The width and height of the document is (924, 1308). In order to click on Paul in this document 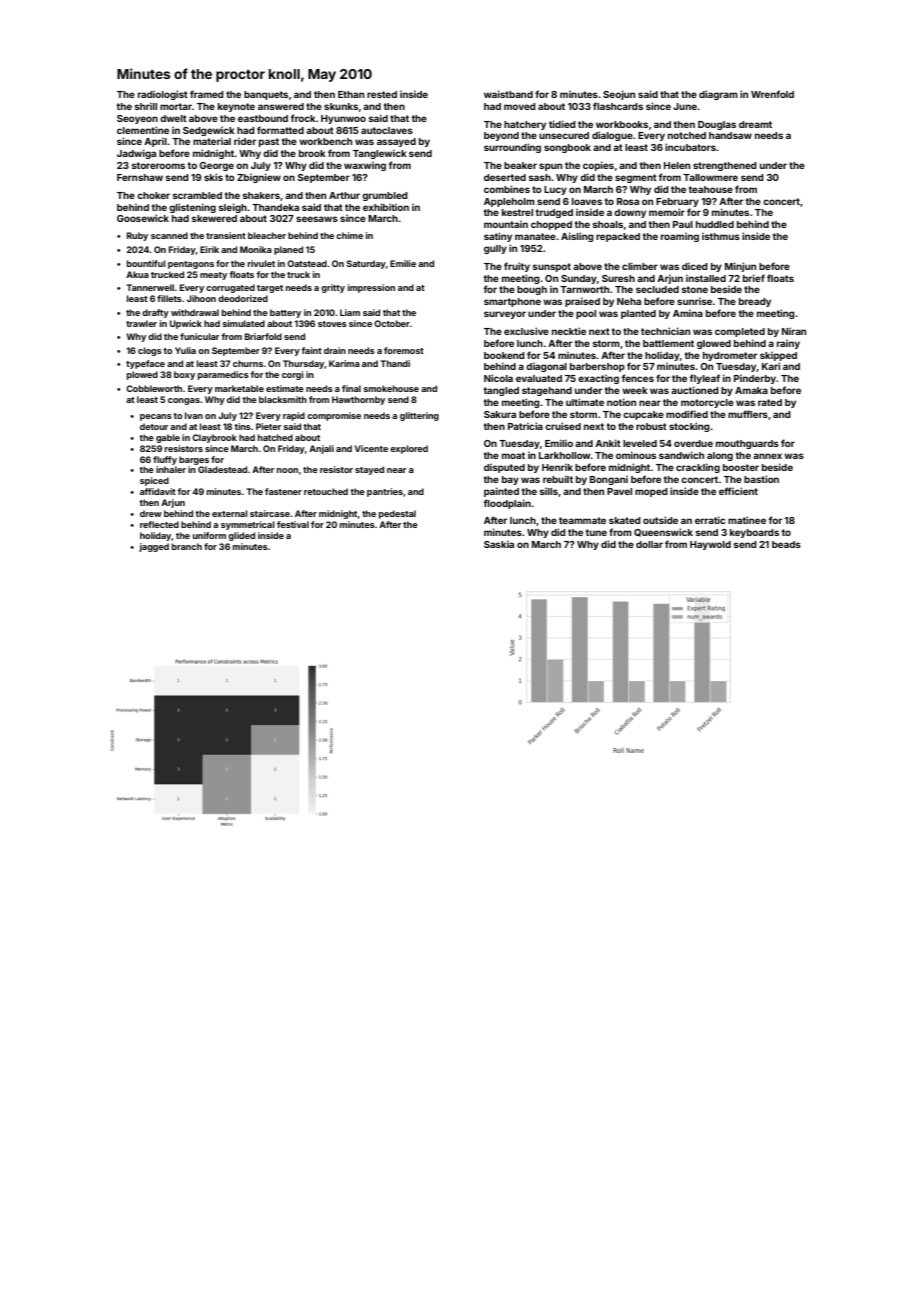, I will do `click(683, 224)`.
